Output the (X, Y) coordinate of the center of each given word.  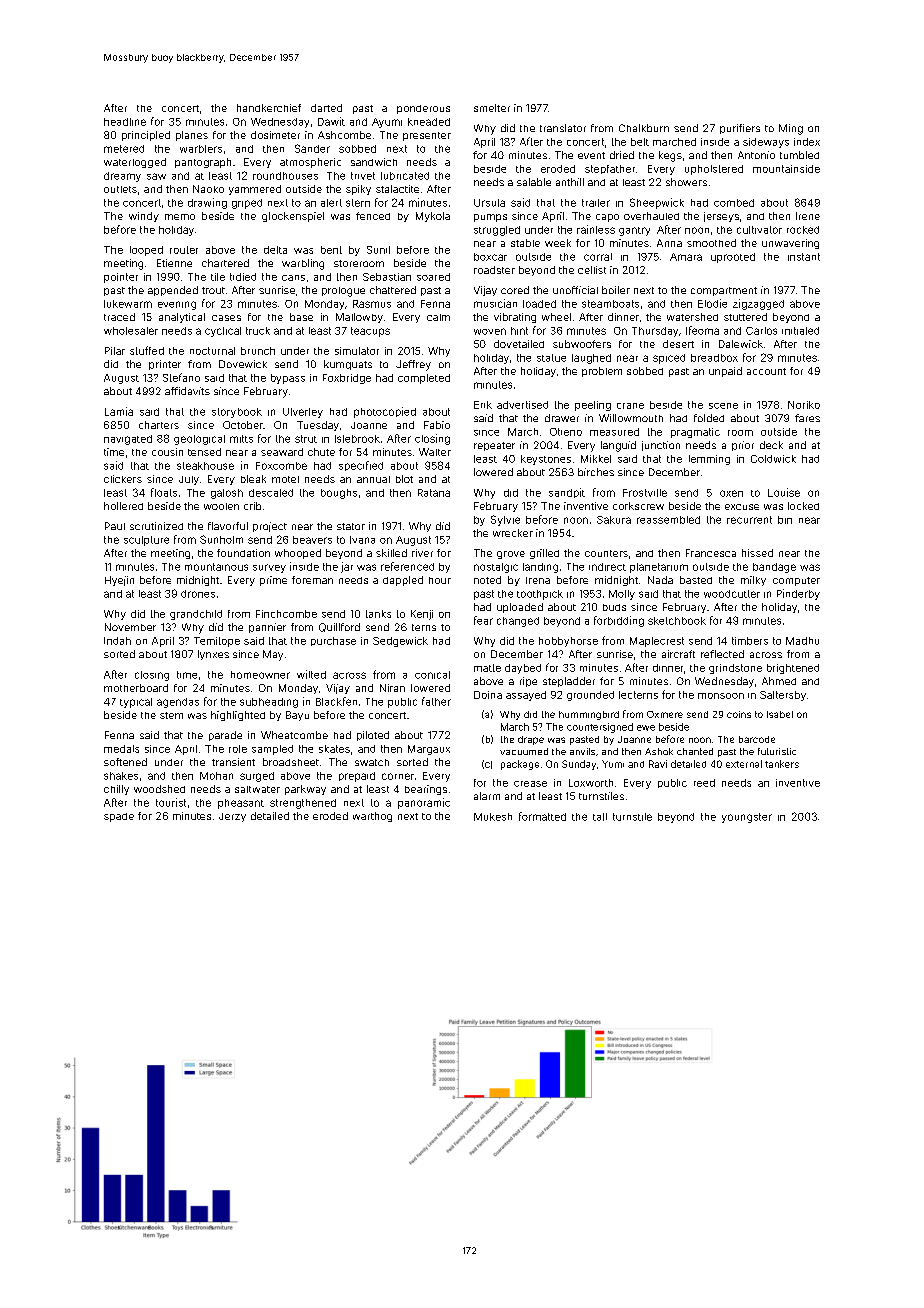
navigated (128, 440)
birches (596, 472)
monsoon (721, 696)
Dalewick (741, 344)
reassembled (668, 520)
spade (119, 817)
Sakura (614, 520)
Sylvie (505, 520)
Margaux (429, 750)
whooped (298, 554)
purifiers (740, 129)
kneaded (429, 122)
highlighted (238, 716)
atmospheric (310, 163)
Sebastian (387, 277)
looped (146, 251)
